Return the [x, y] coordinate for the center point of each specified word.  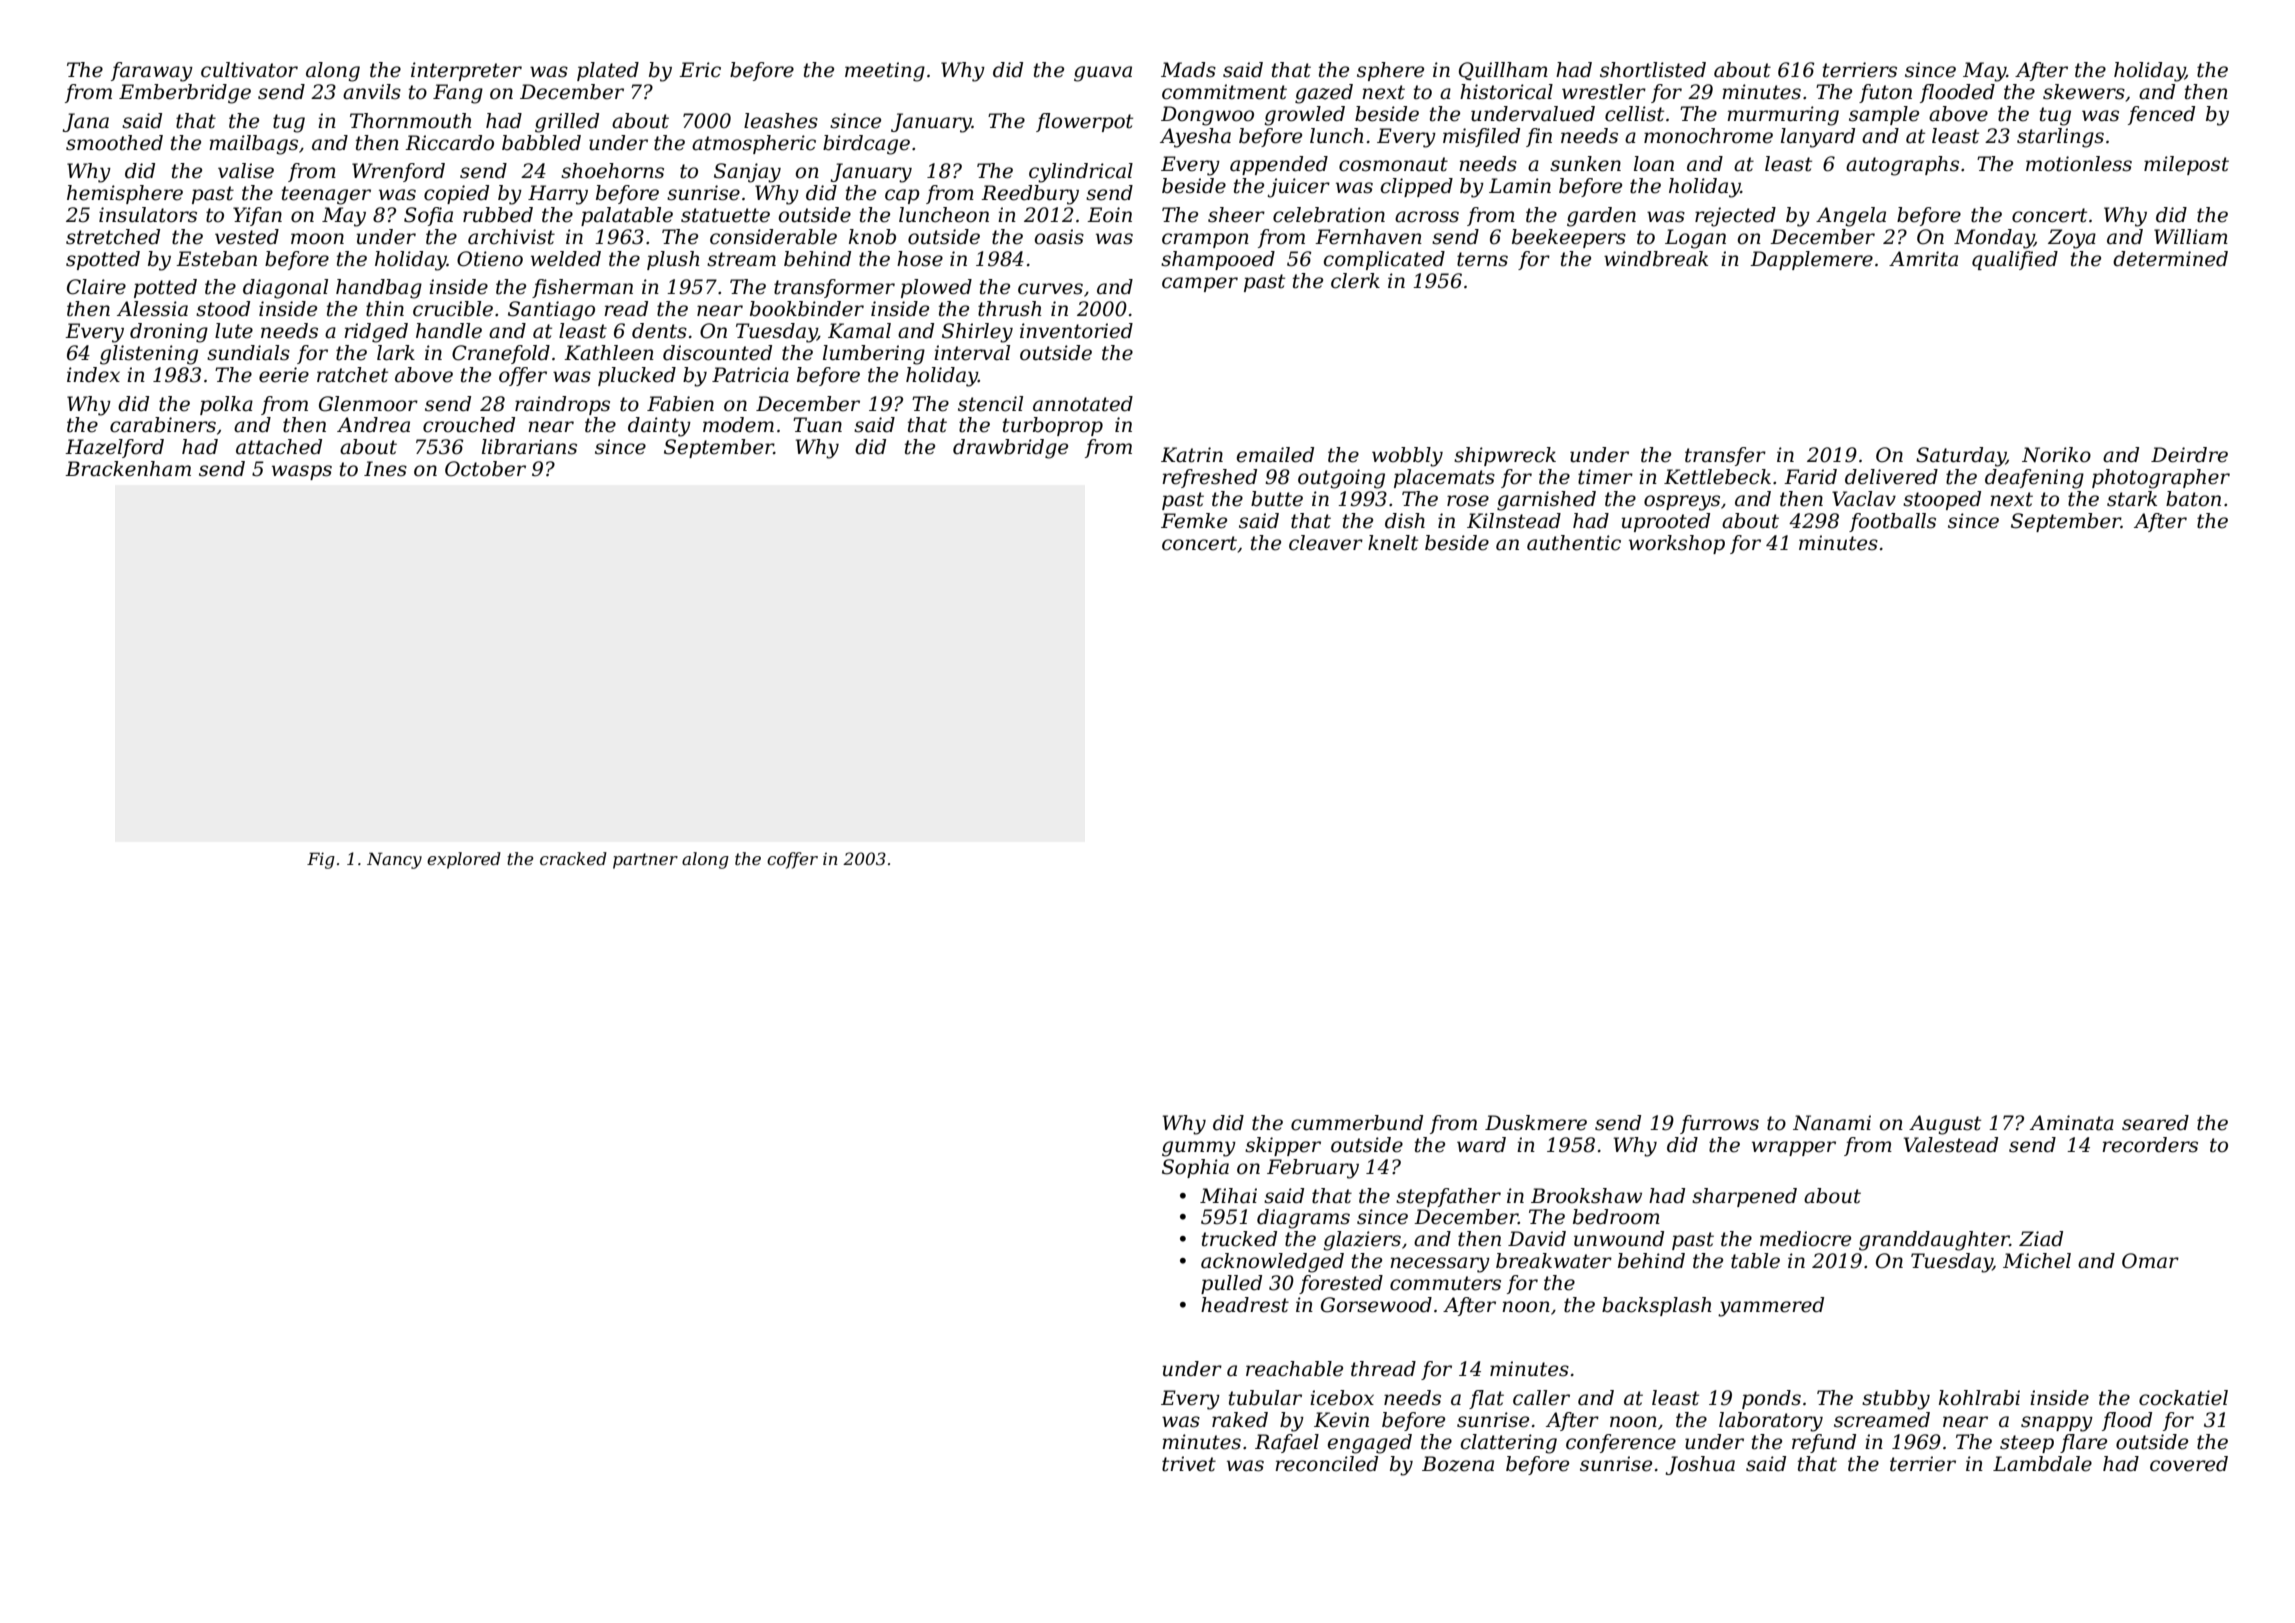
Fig [321, 860]
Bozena [1458, 1464]
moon [317, 239]
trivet [1189, 1464]
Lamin [1520, 186]
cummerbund [1357, 1123]
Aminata [2072, 1123]
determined [2170, 259]
